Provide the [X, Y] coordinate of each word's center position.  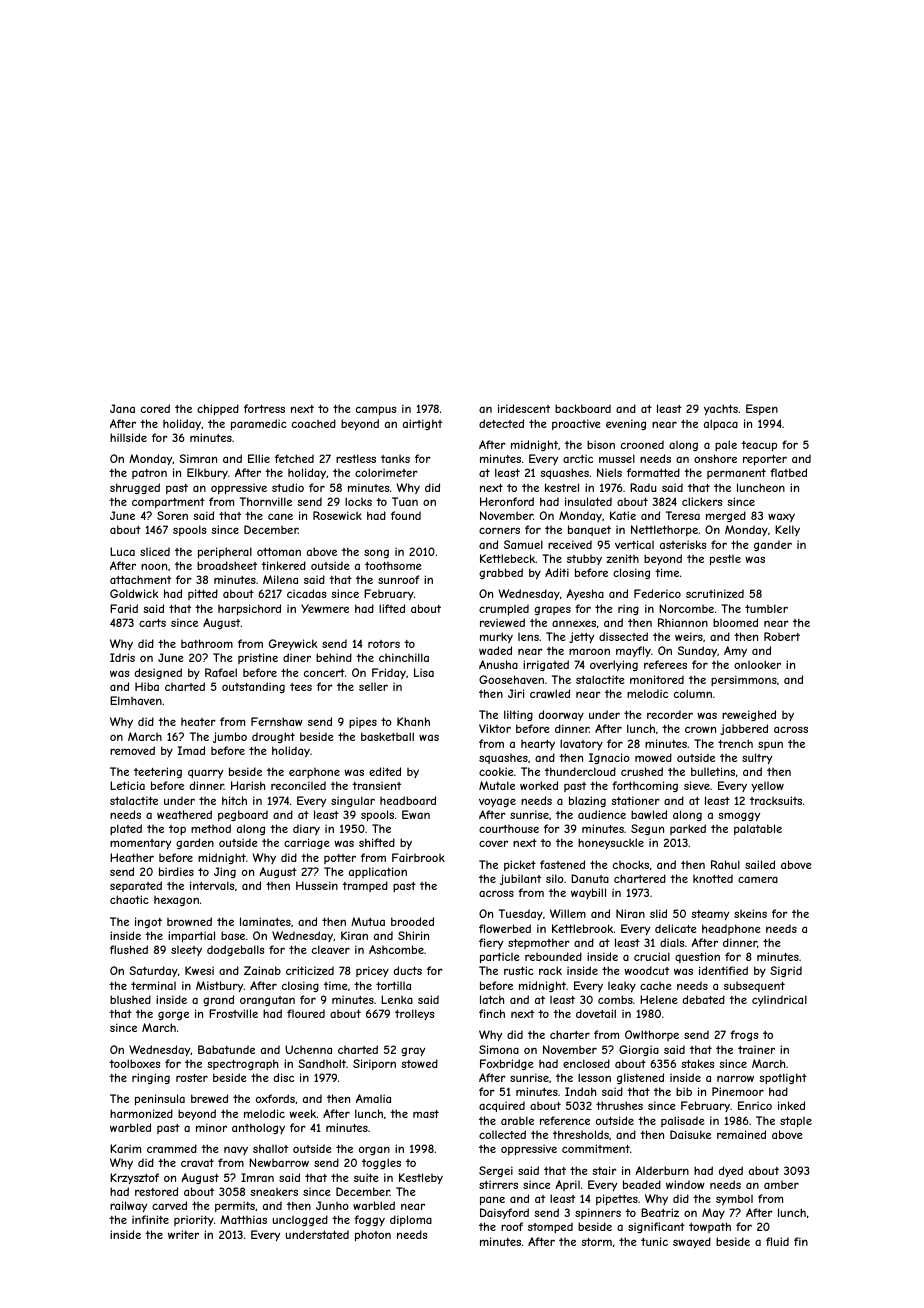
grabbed [501, 573]
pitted [203, 594]
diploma [411, 1220]
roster [192, 1078]
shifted [377, 842]
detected [501, 423]
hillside [128, 437]
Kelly [787, 530]
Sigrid [786, 971]
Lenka [397, 999]
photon [373, 1235]
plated [126, 829]
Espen [762, 409]
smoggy [739, 816]
